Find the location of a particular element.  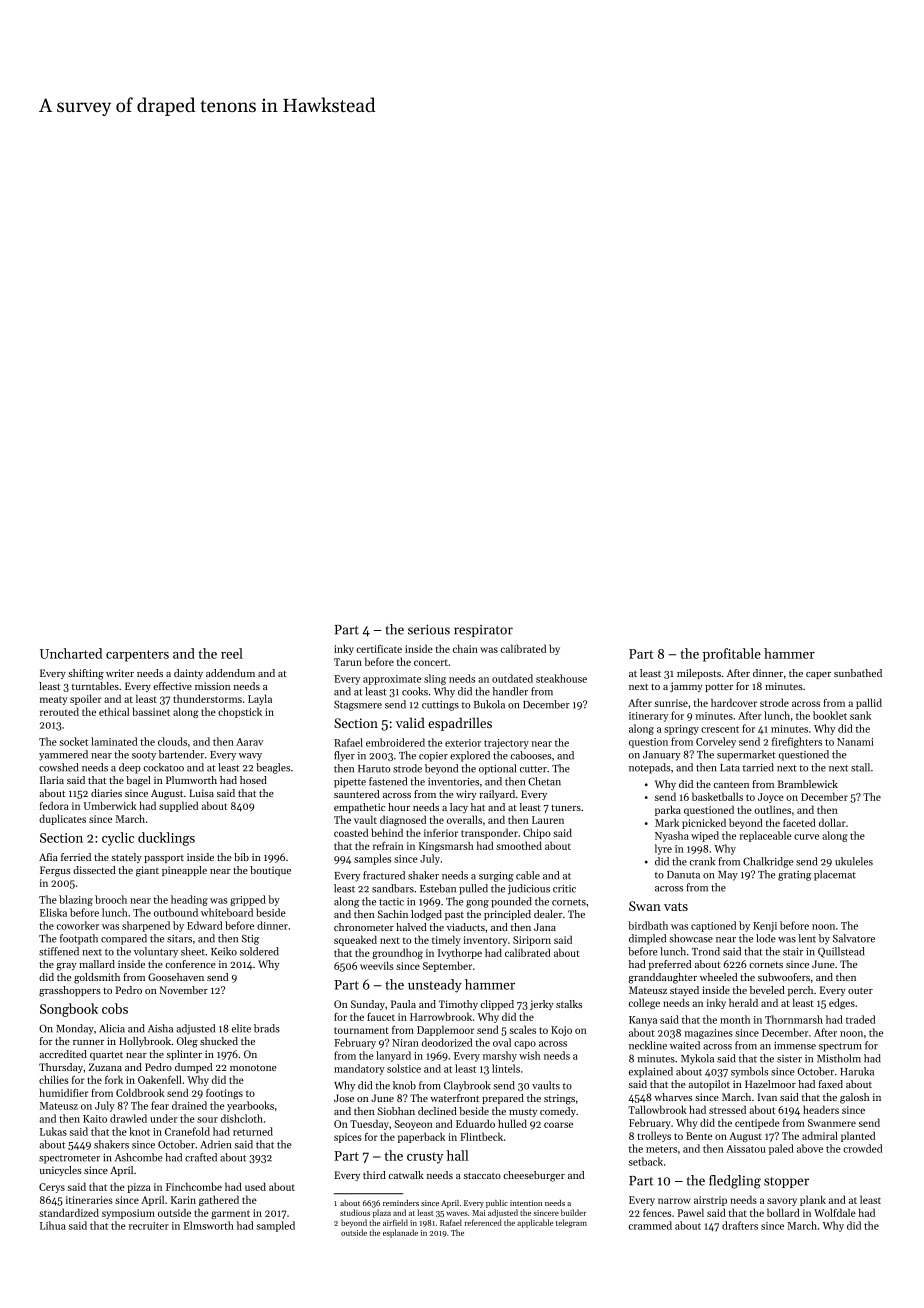

esplanade is located at coordinates (400, 1233).
